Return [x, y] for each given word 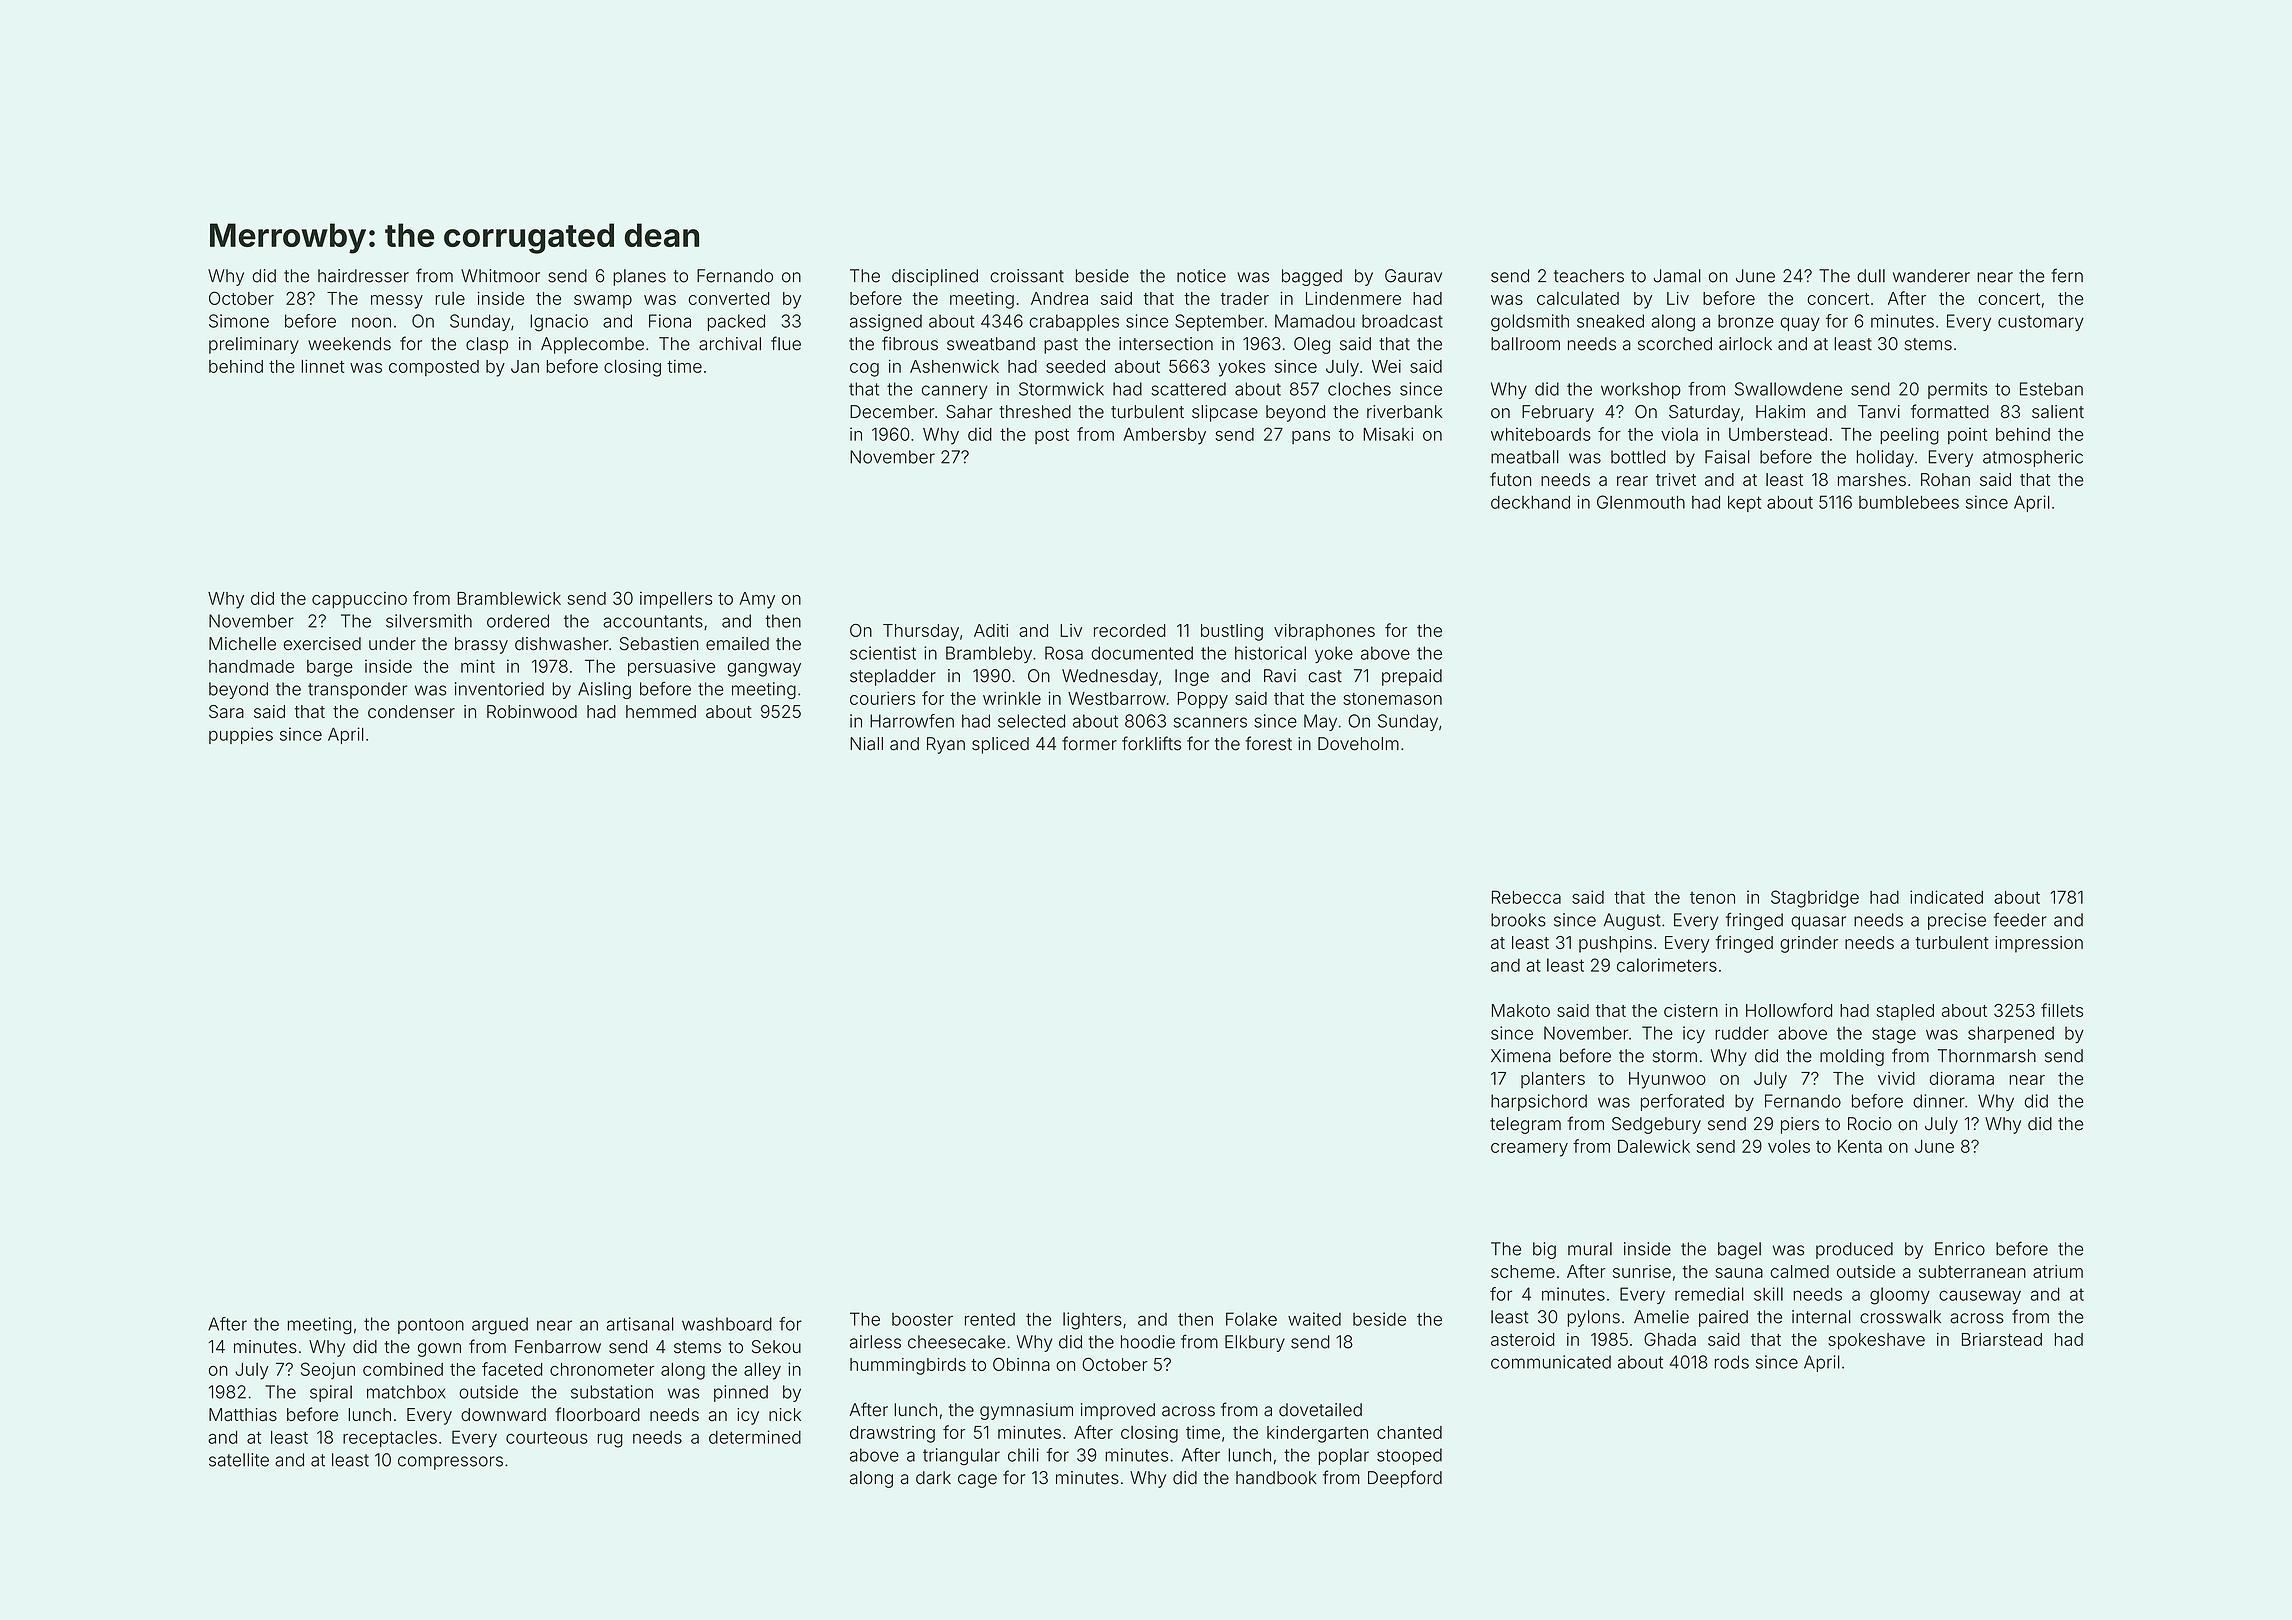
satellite [239, 1460]
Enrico [1960, 1249]
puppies [241, 735]
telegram [1525, 1125]
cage [977, 1481]
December [892, 412]
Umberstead [1778, 434]
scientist [883, 653]
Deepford [1405, 1479]
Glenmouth [1641, 502]
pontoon [431, 1326]
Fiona [670, 321]
